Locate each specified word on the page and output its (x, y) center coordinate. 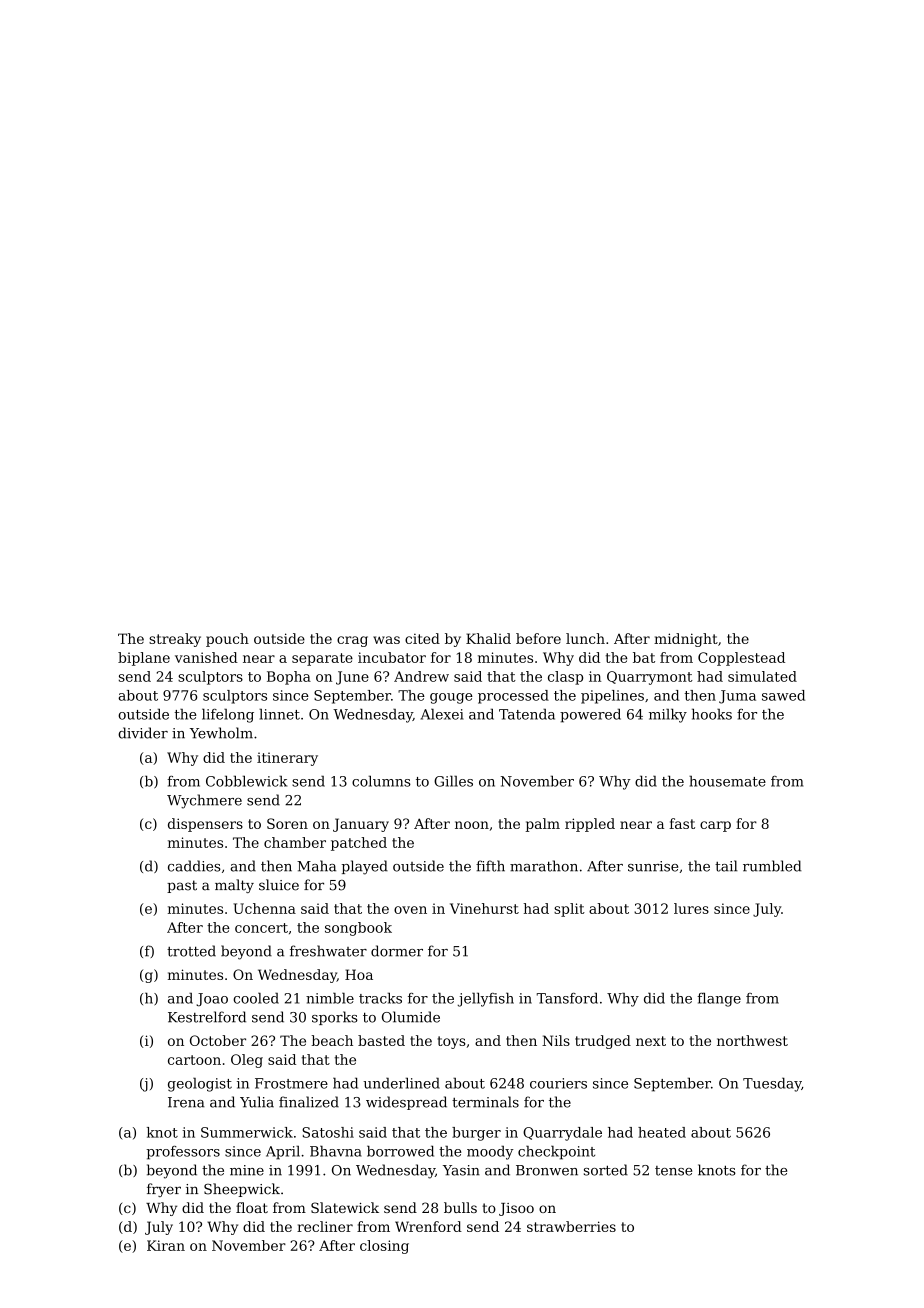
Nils (556, 1040)
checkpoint (556, 1152)
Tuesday (772, 1084)
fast (682, 823)
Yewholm (221, 733)
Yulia (257, 1102)
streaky (175, 640)
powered (590, 715)
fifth (490, 866)
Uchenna (264, 908)
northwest (752, 1040)
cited (422, 638)
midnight (686, 640)
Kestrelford (207, 1017)
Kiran (166, 1245)
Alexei (442, 714)
